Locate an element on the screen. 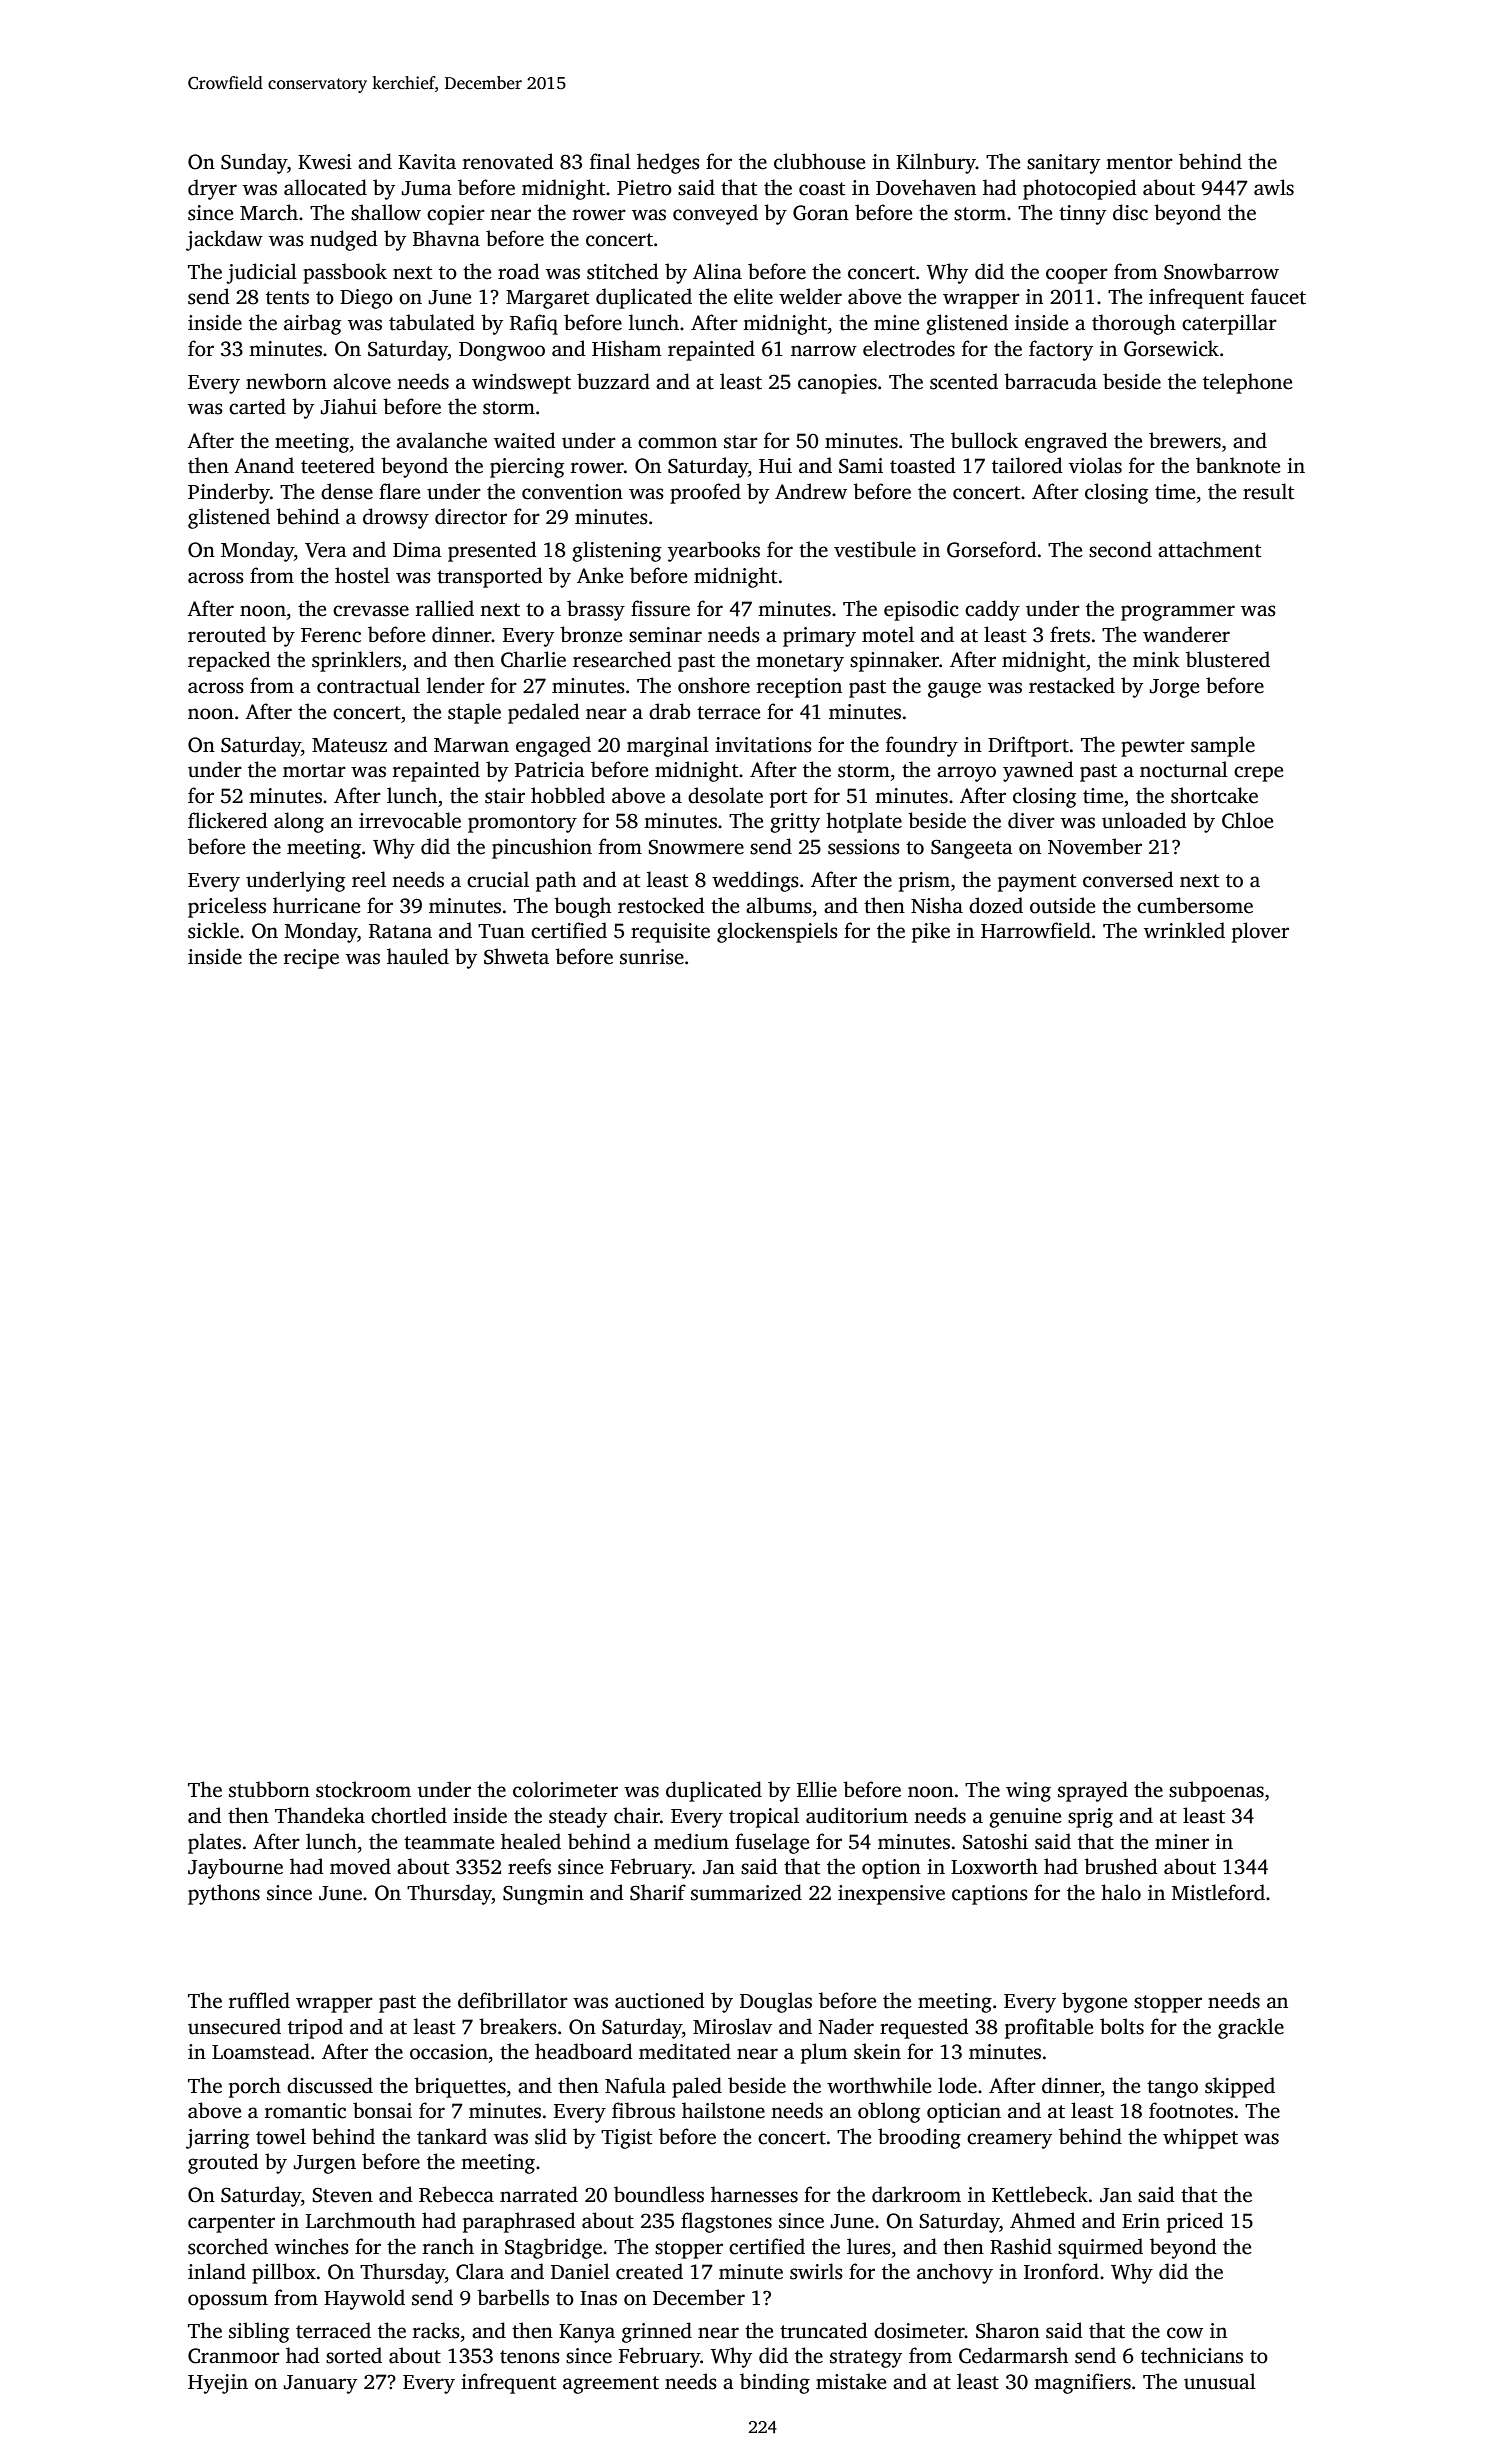  subpoenas is located at coordinates (1216, 1791).
